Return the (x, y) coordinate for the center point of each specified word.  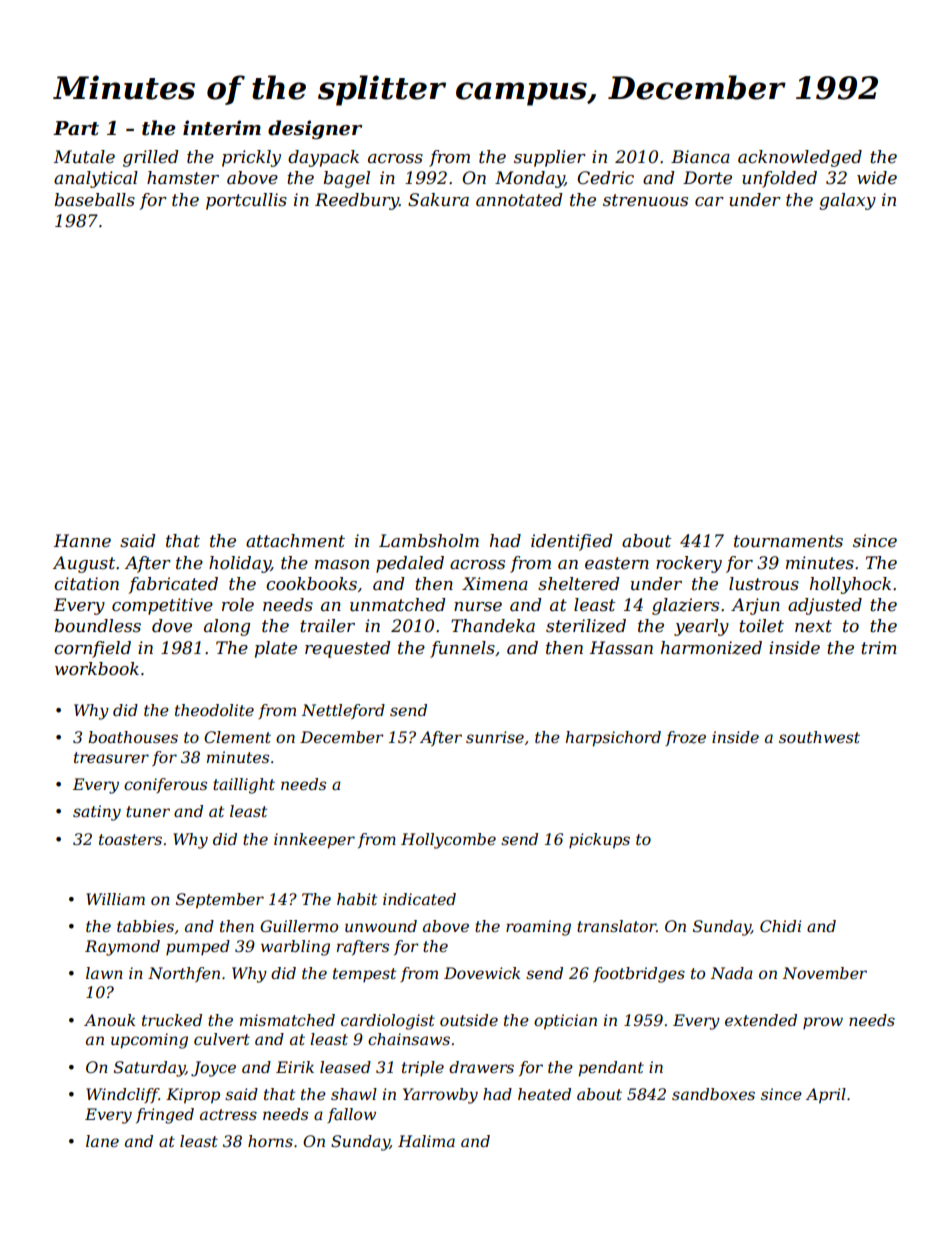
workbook (97, 668)
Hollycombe (448, 841)
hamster (183, 178)
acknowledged (800, 158)
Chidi (780, 926)
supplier (550, 158)
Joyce (213, 1069)
